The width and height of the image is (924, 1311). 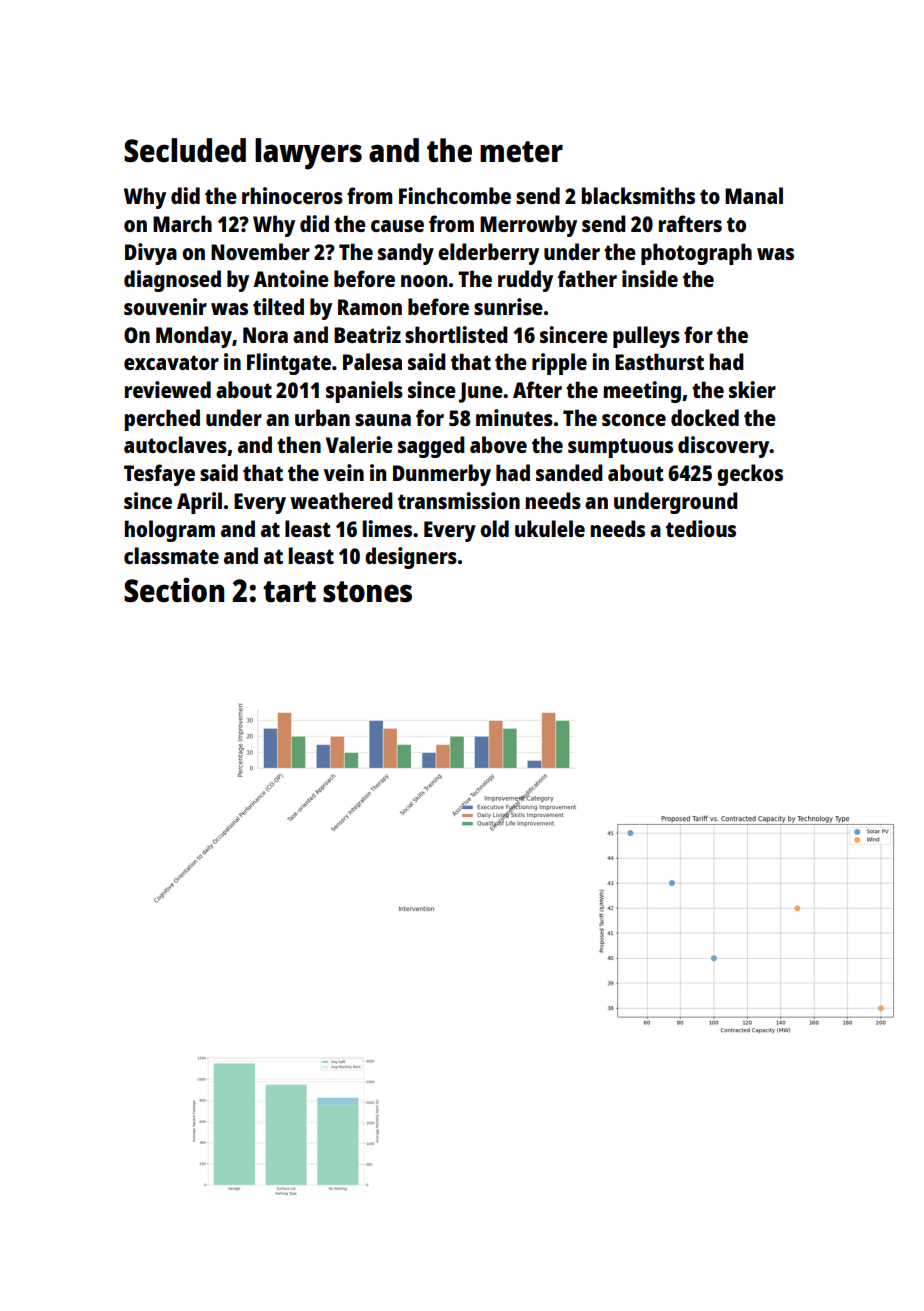 I want to click on Secluded, so click(x=185, y=150).
